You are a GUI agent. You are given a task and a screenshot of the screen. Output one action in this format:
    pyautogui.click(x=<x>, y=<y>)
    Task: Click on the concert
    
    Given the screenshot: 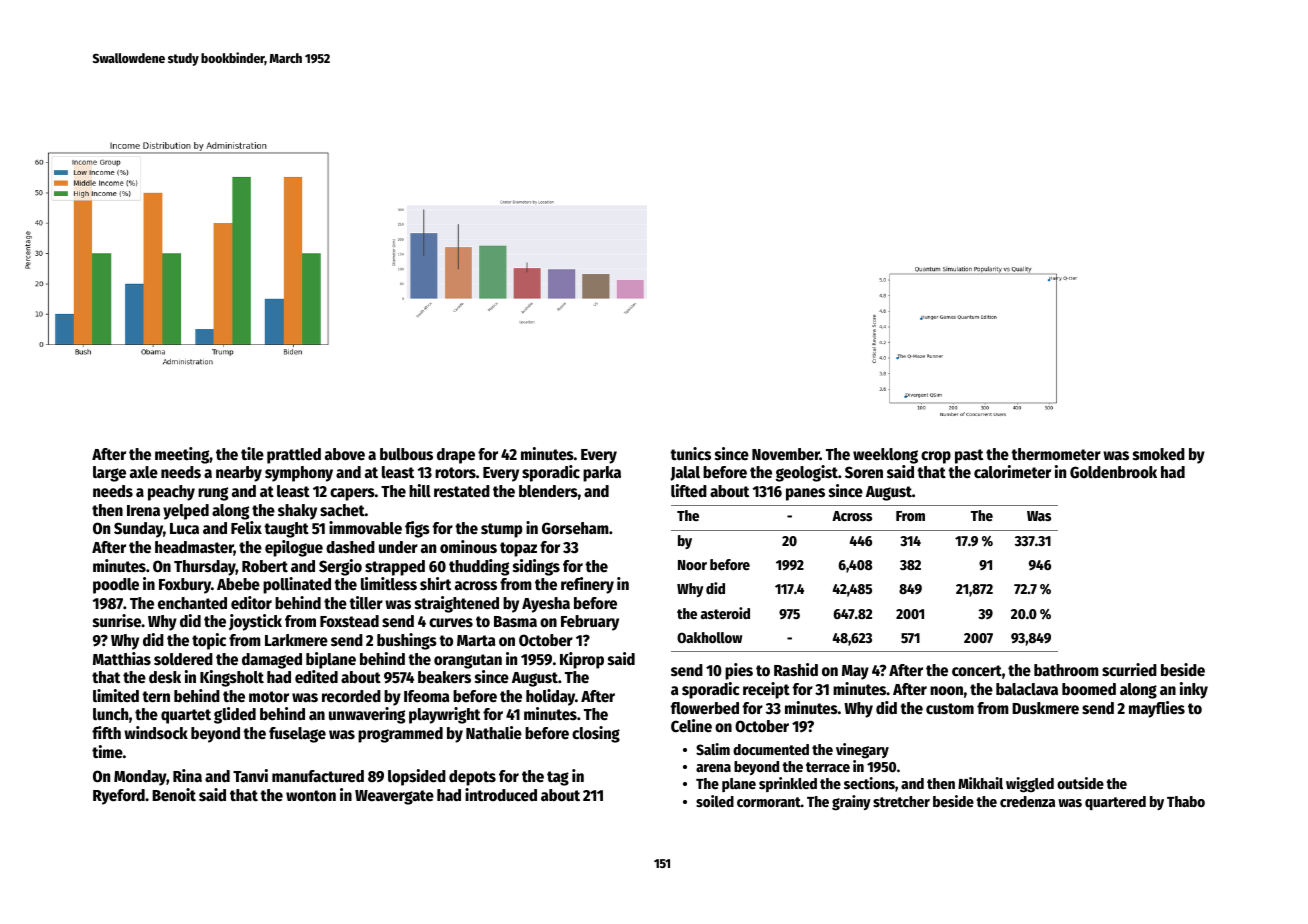 What is the action you would take?
    pyautogui.click(x=977, y=671)
